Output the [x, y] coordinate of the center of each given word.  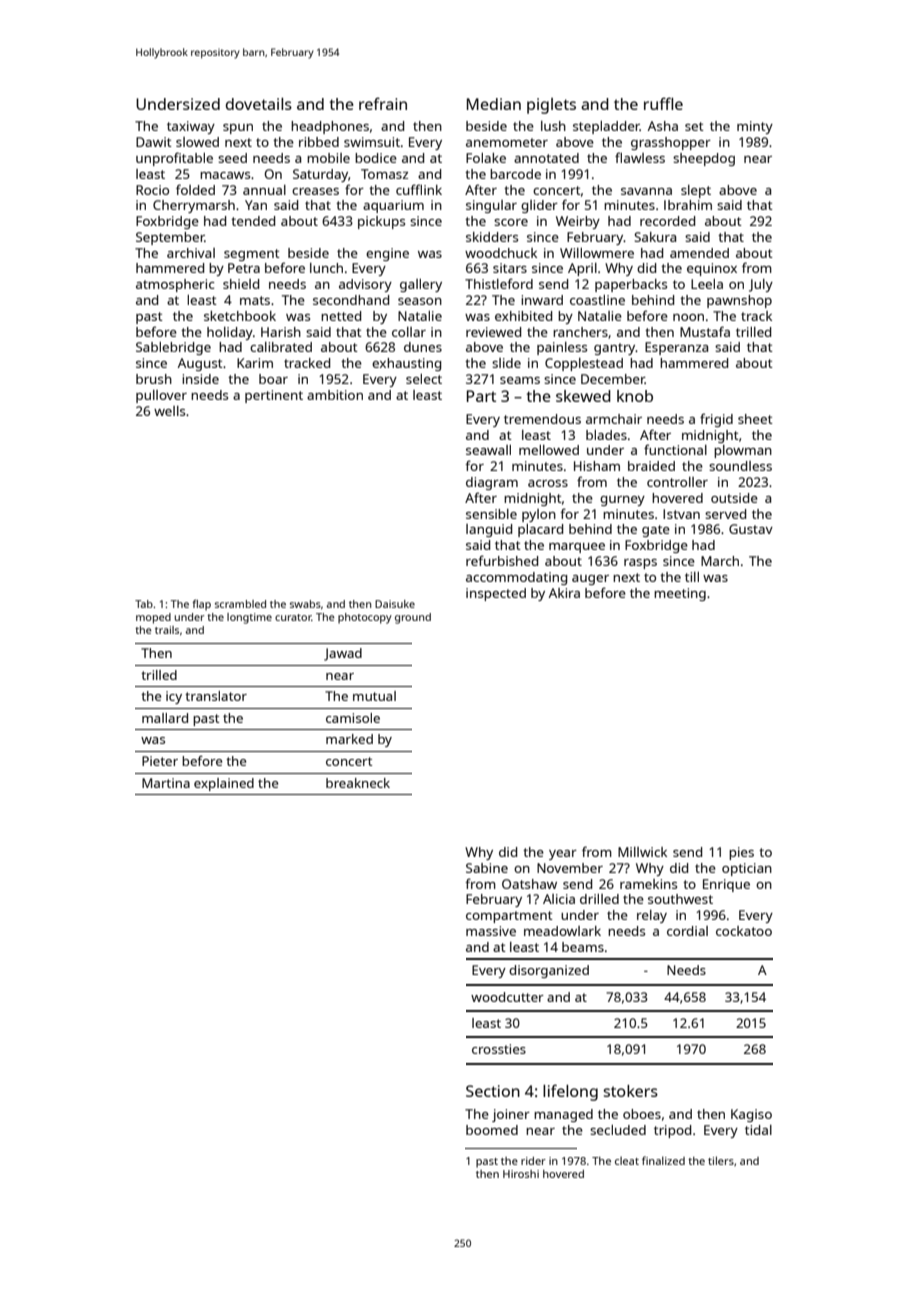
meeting [680, 594]
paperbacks [631, 285]
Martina [166, 783]
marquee [577, 548]
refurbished [502, 560]
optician [747, 869]
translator [216, 696]
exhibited [523, 316]
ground [413, 618]
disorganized [549, 971]
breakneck [358, 783]
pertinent [274, 396]
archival [191, 253]
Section [493, 1091]
